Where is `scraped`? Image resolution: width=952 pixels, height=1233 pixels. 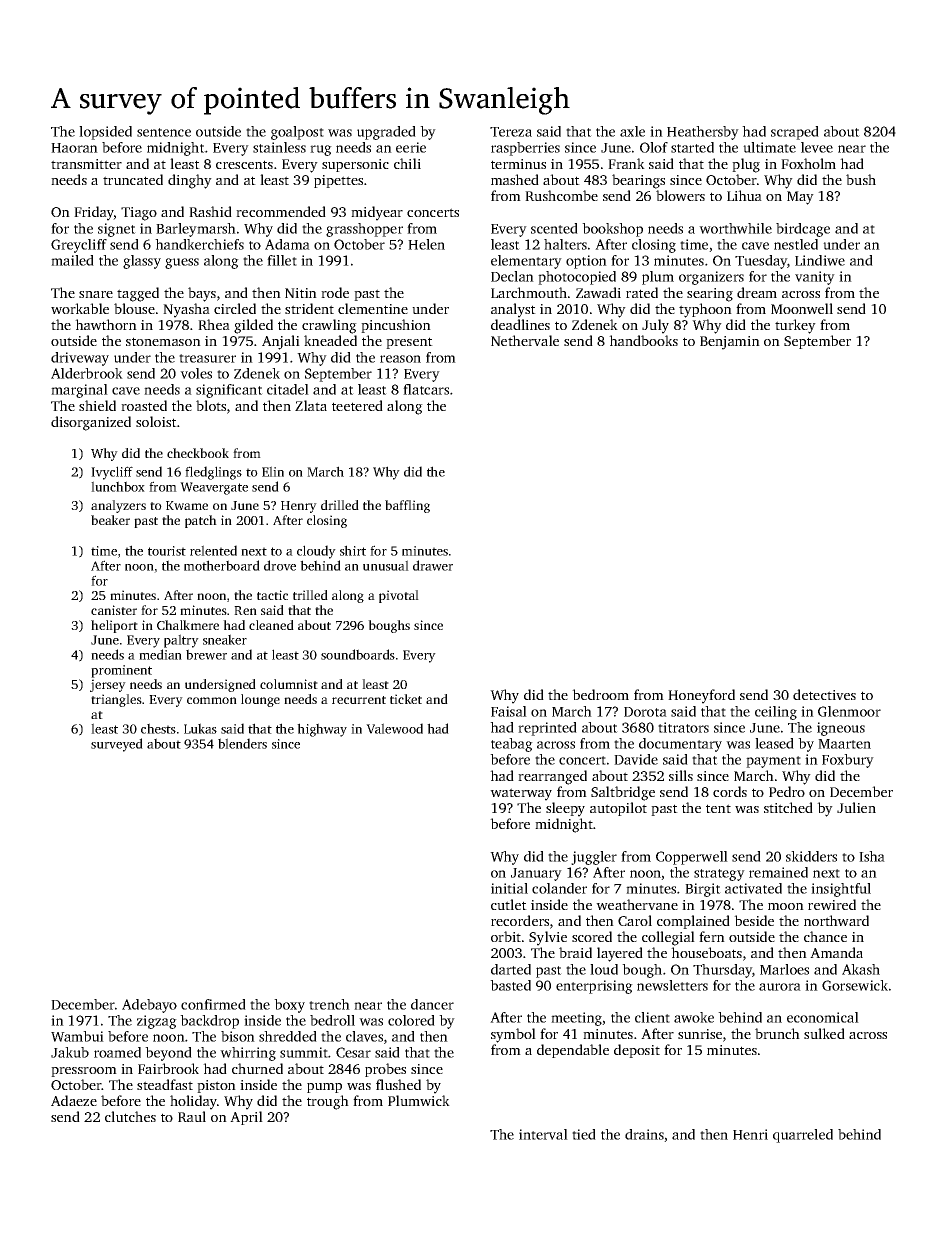
scraped is located at coordinates (795, 133).
